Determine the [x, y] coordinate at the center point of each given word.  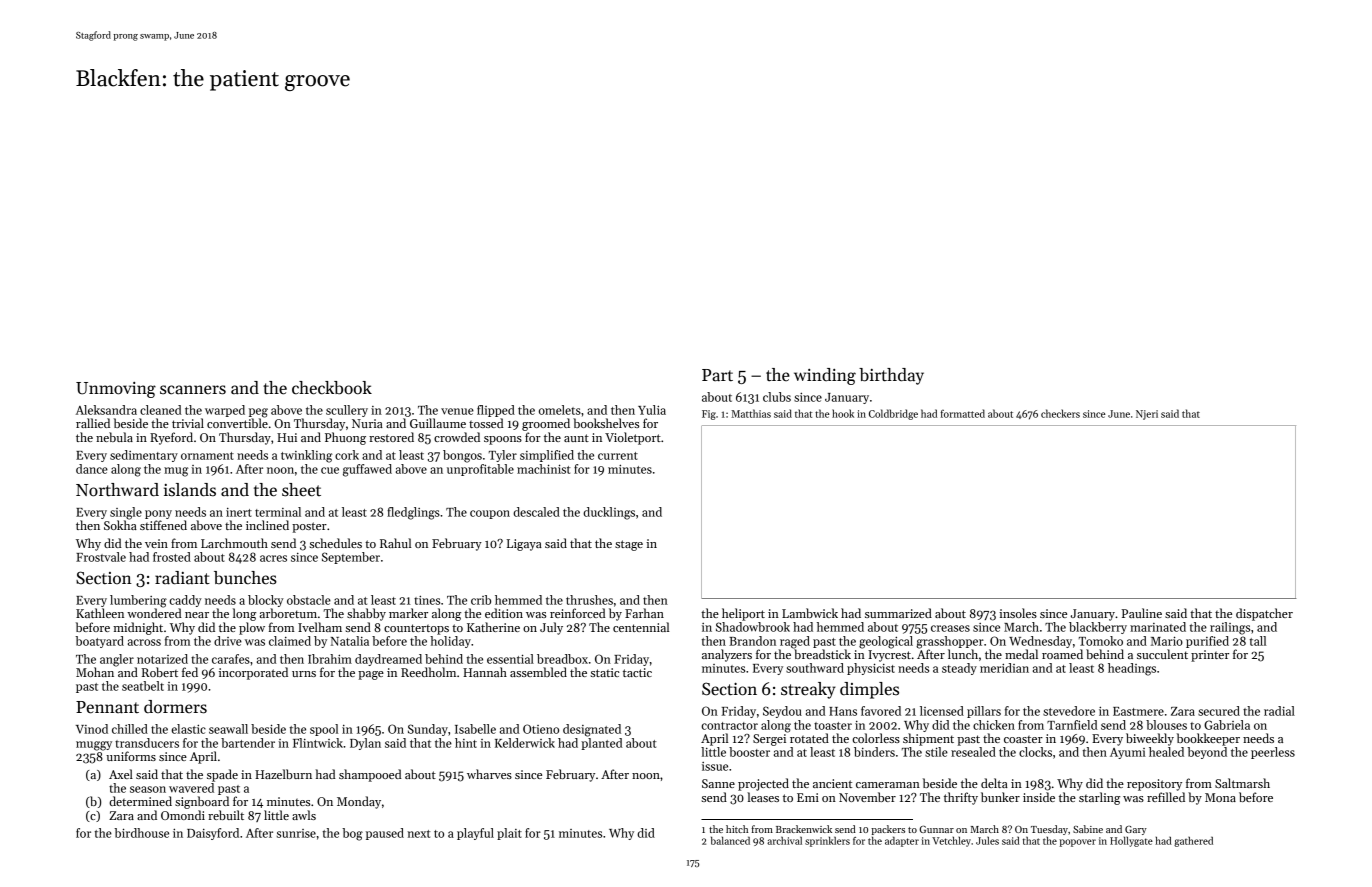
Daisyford [213, 834]
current [618, 456]
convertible [237, 423]
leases [763, 797]
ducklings [609, 513]
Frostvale [101, 557]
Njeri [1147, 415]
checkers [1060, 413]
